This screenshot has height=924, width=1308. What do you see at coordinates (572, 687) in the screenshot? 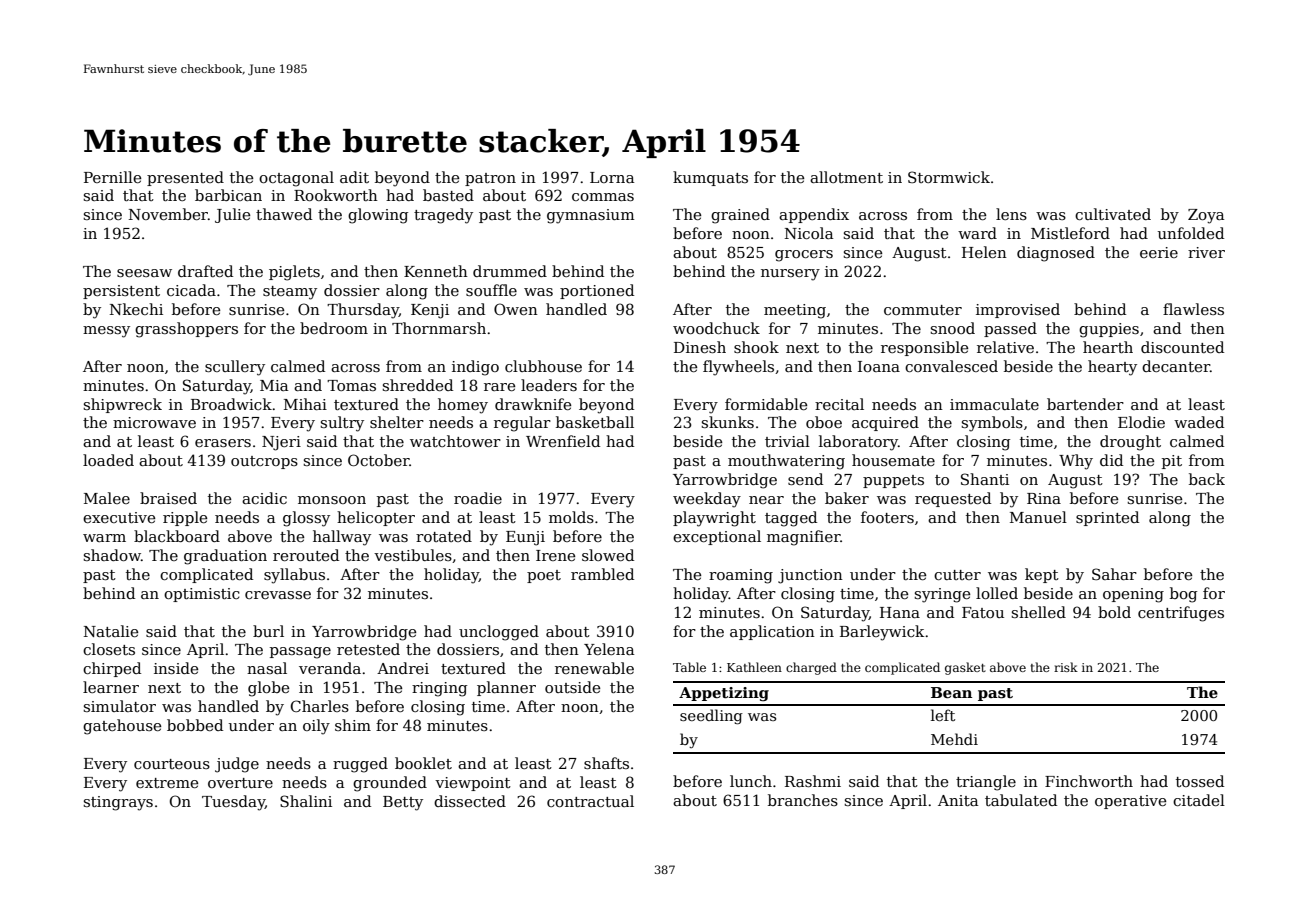
I see `outside` at bounding box center [572, 687].
